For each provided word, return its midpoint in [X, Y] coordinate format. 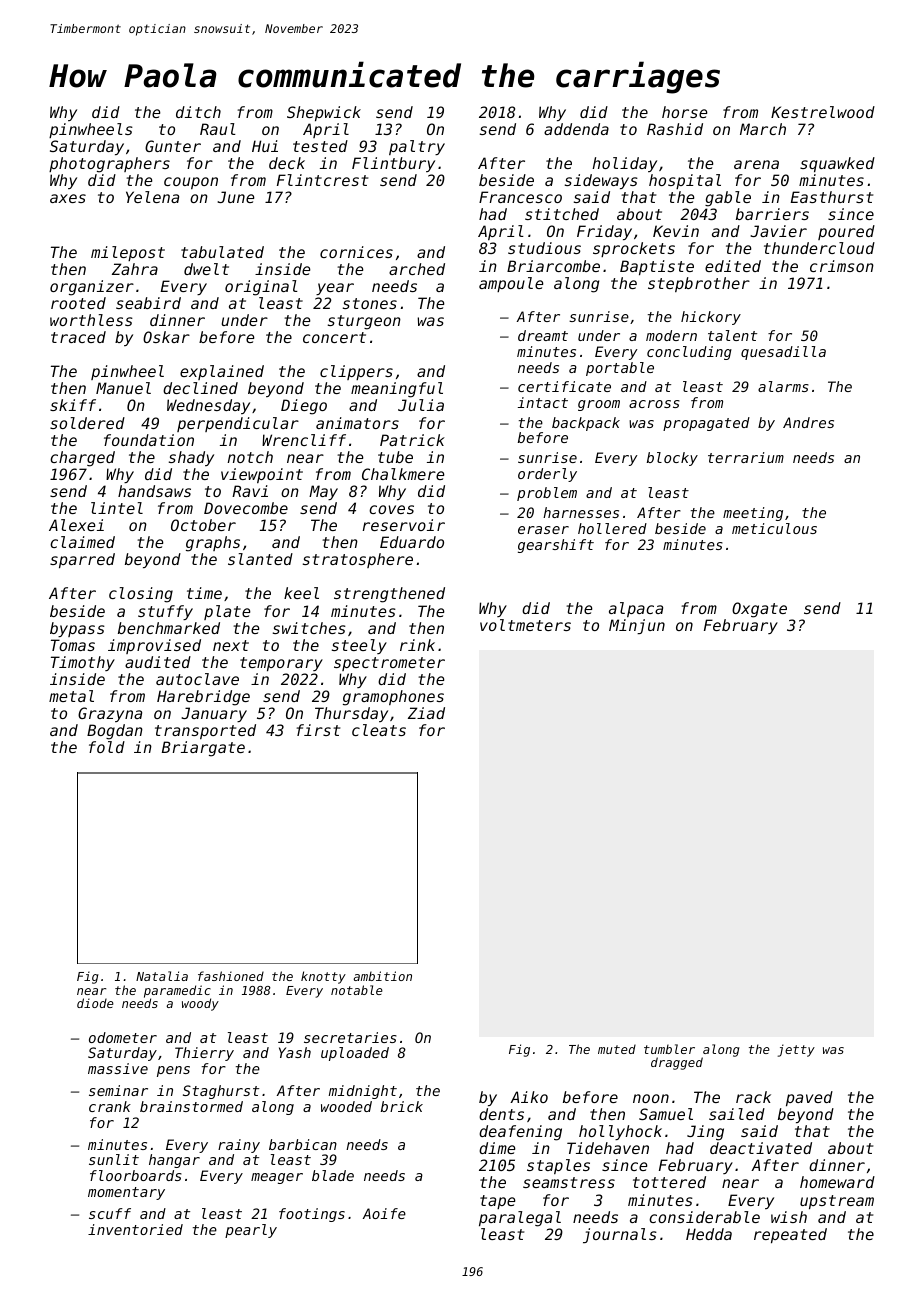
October [203, 525]
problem [547, 494]
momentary [126, 1193]
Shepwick [324, 113]
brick [402, 1106]
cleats [379, 730]
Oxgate [759, 610]
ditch [198, 112]
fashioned [231, 976]
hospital [685, 181]
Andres [808, 422]
